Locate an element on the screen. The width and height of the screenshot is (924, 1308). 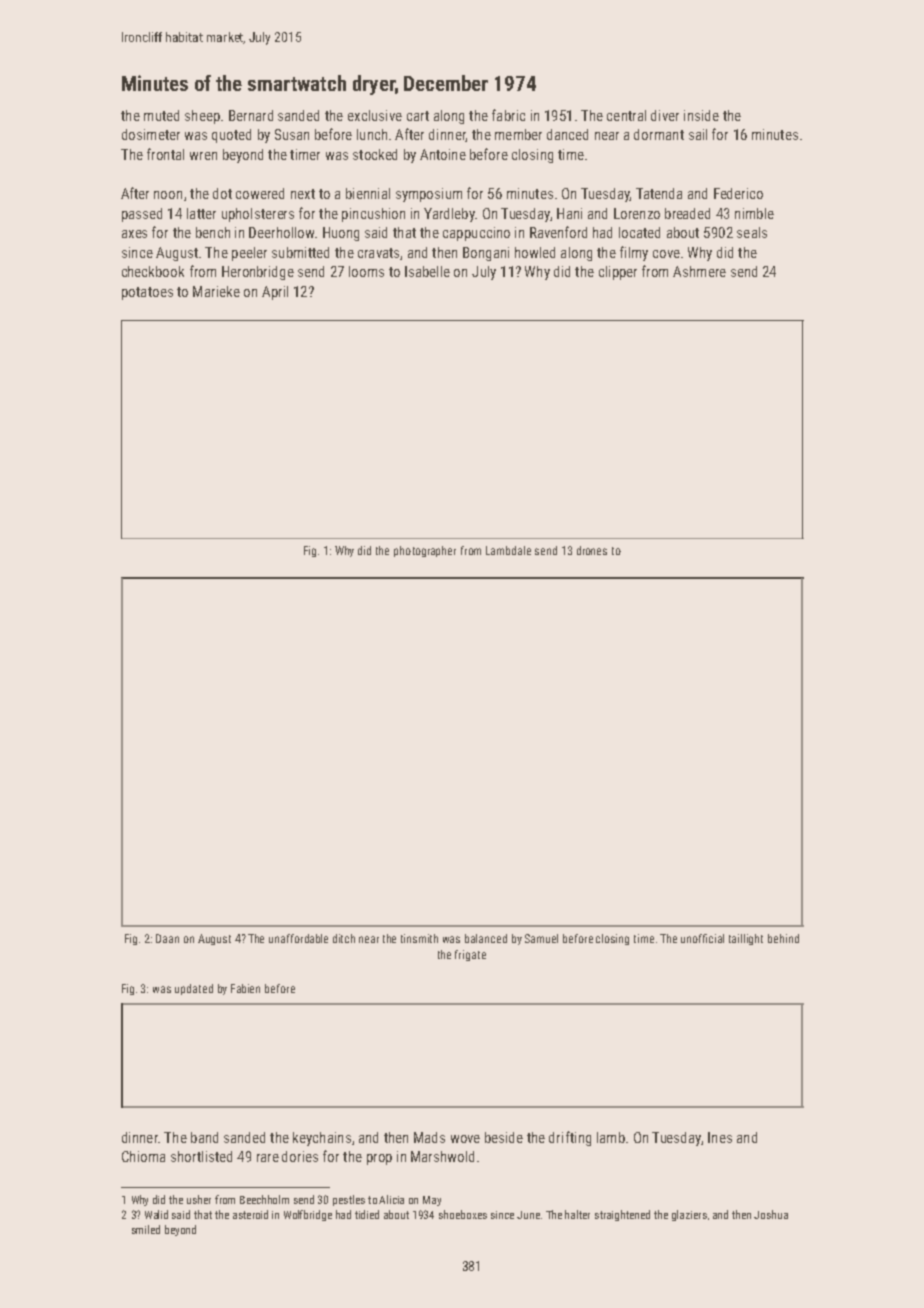
Daan is located at coordinates (167, 938).
